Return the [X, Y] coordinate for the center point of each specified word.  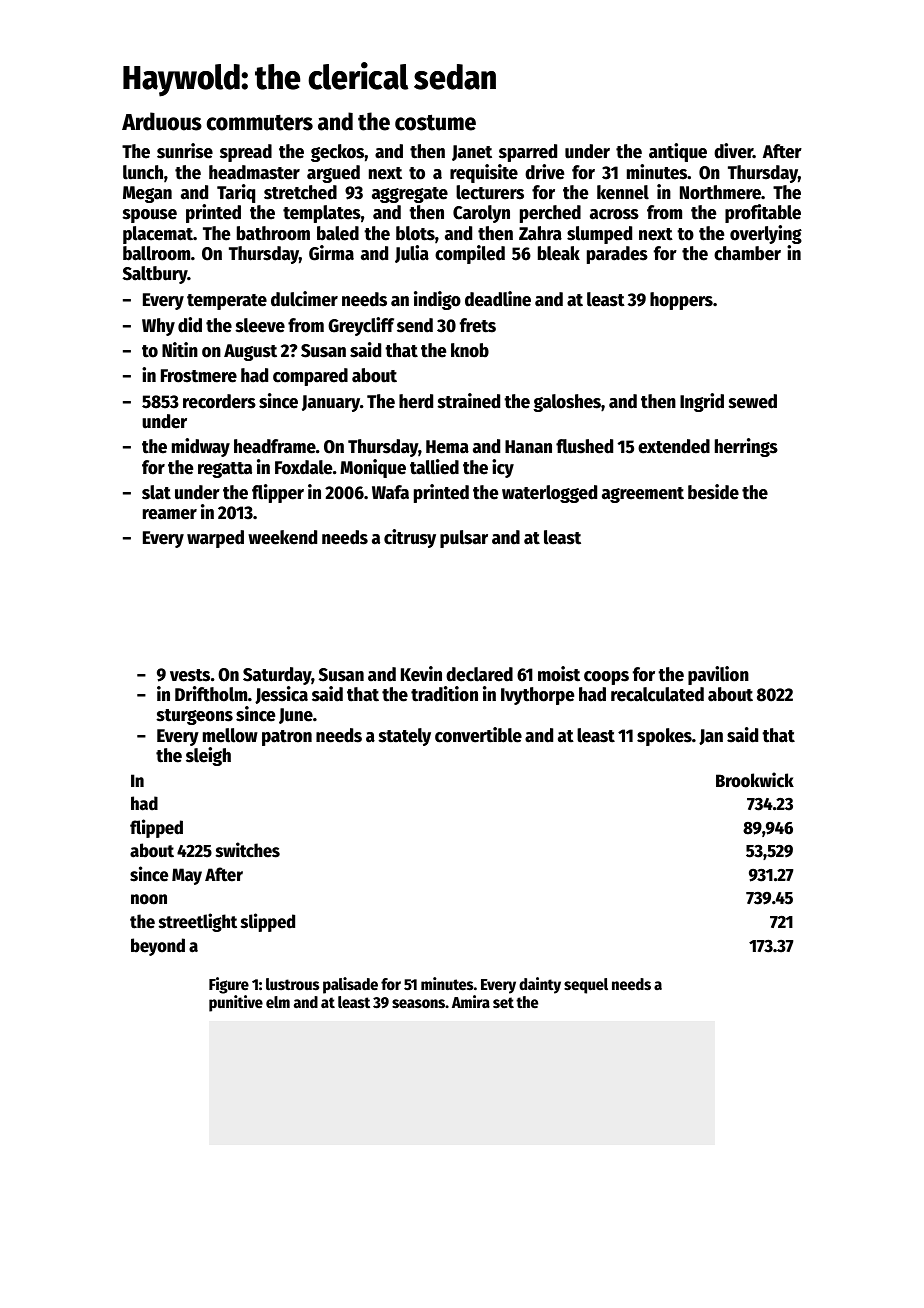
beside [713, 492]
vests [190, 675]
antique [678, 152]
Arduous [162, 121]
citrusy [410, 538]
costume [435, 122]
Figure [229, 985]
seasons [418, 1004]
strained [468, 401]
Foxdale [303, 467]
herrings [746, 447]
